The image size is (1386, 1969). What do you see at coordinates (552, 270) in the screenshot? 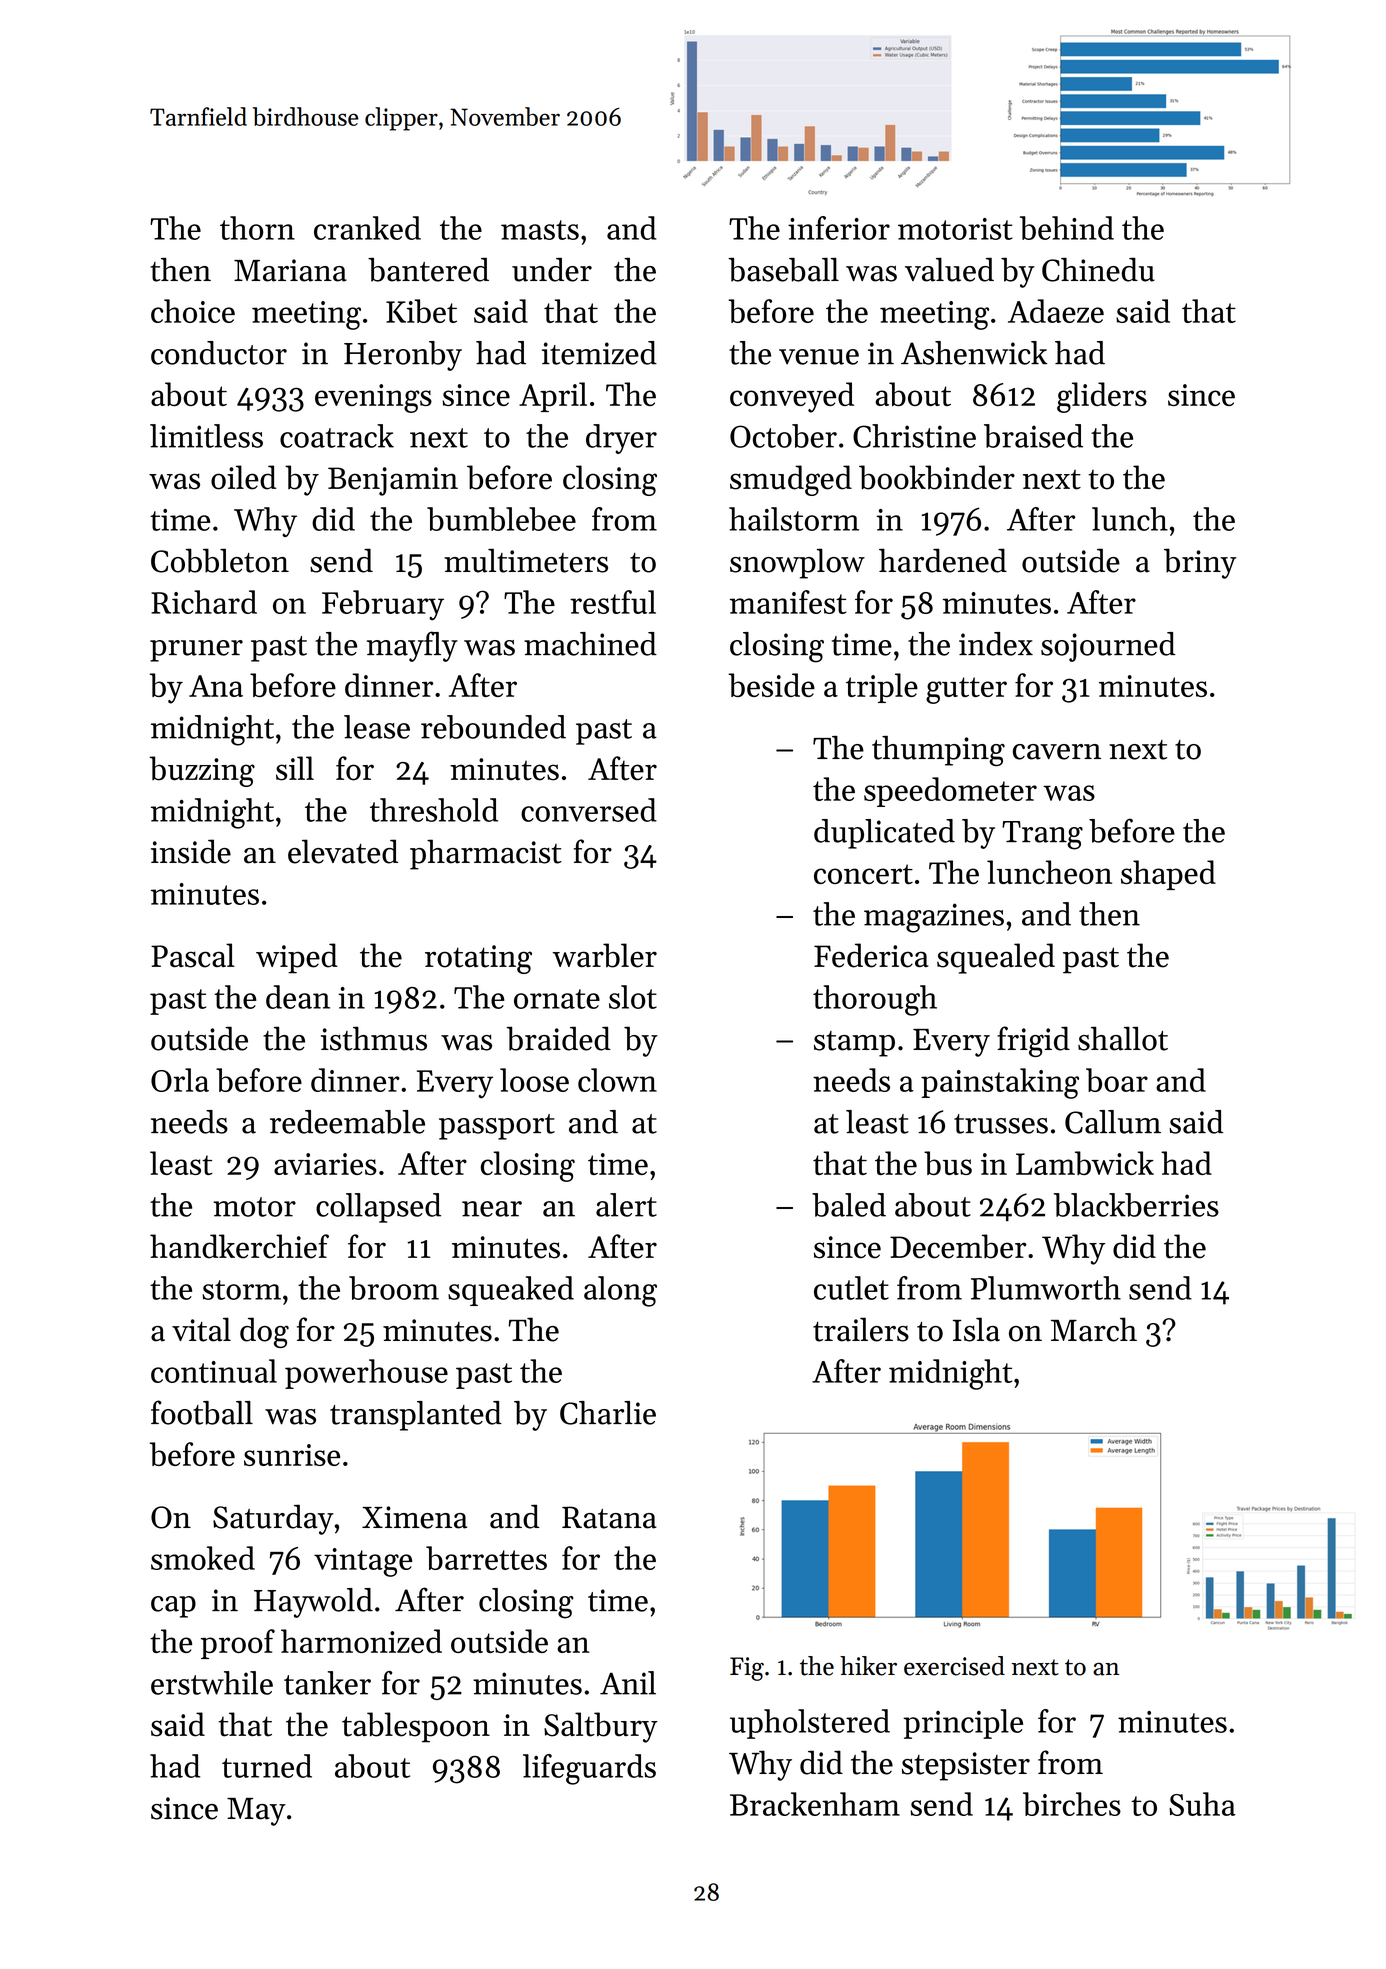
I see `under` at bounding box center [552, 270].
